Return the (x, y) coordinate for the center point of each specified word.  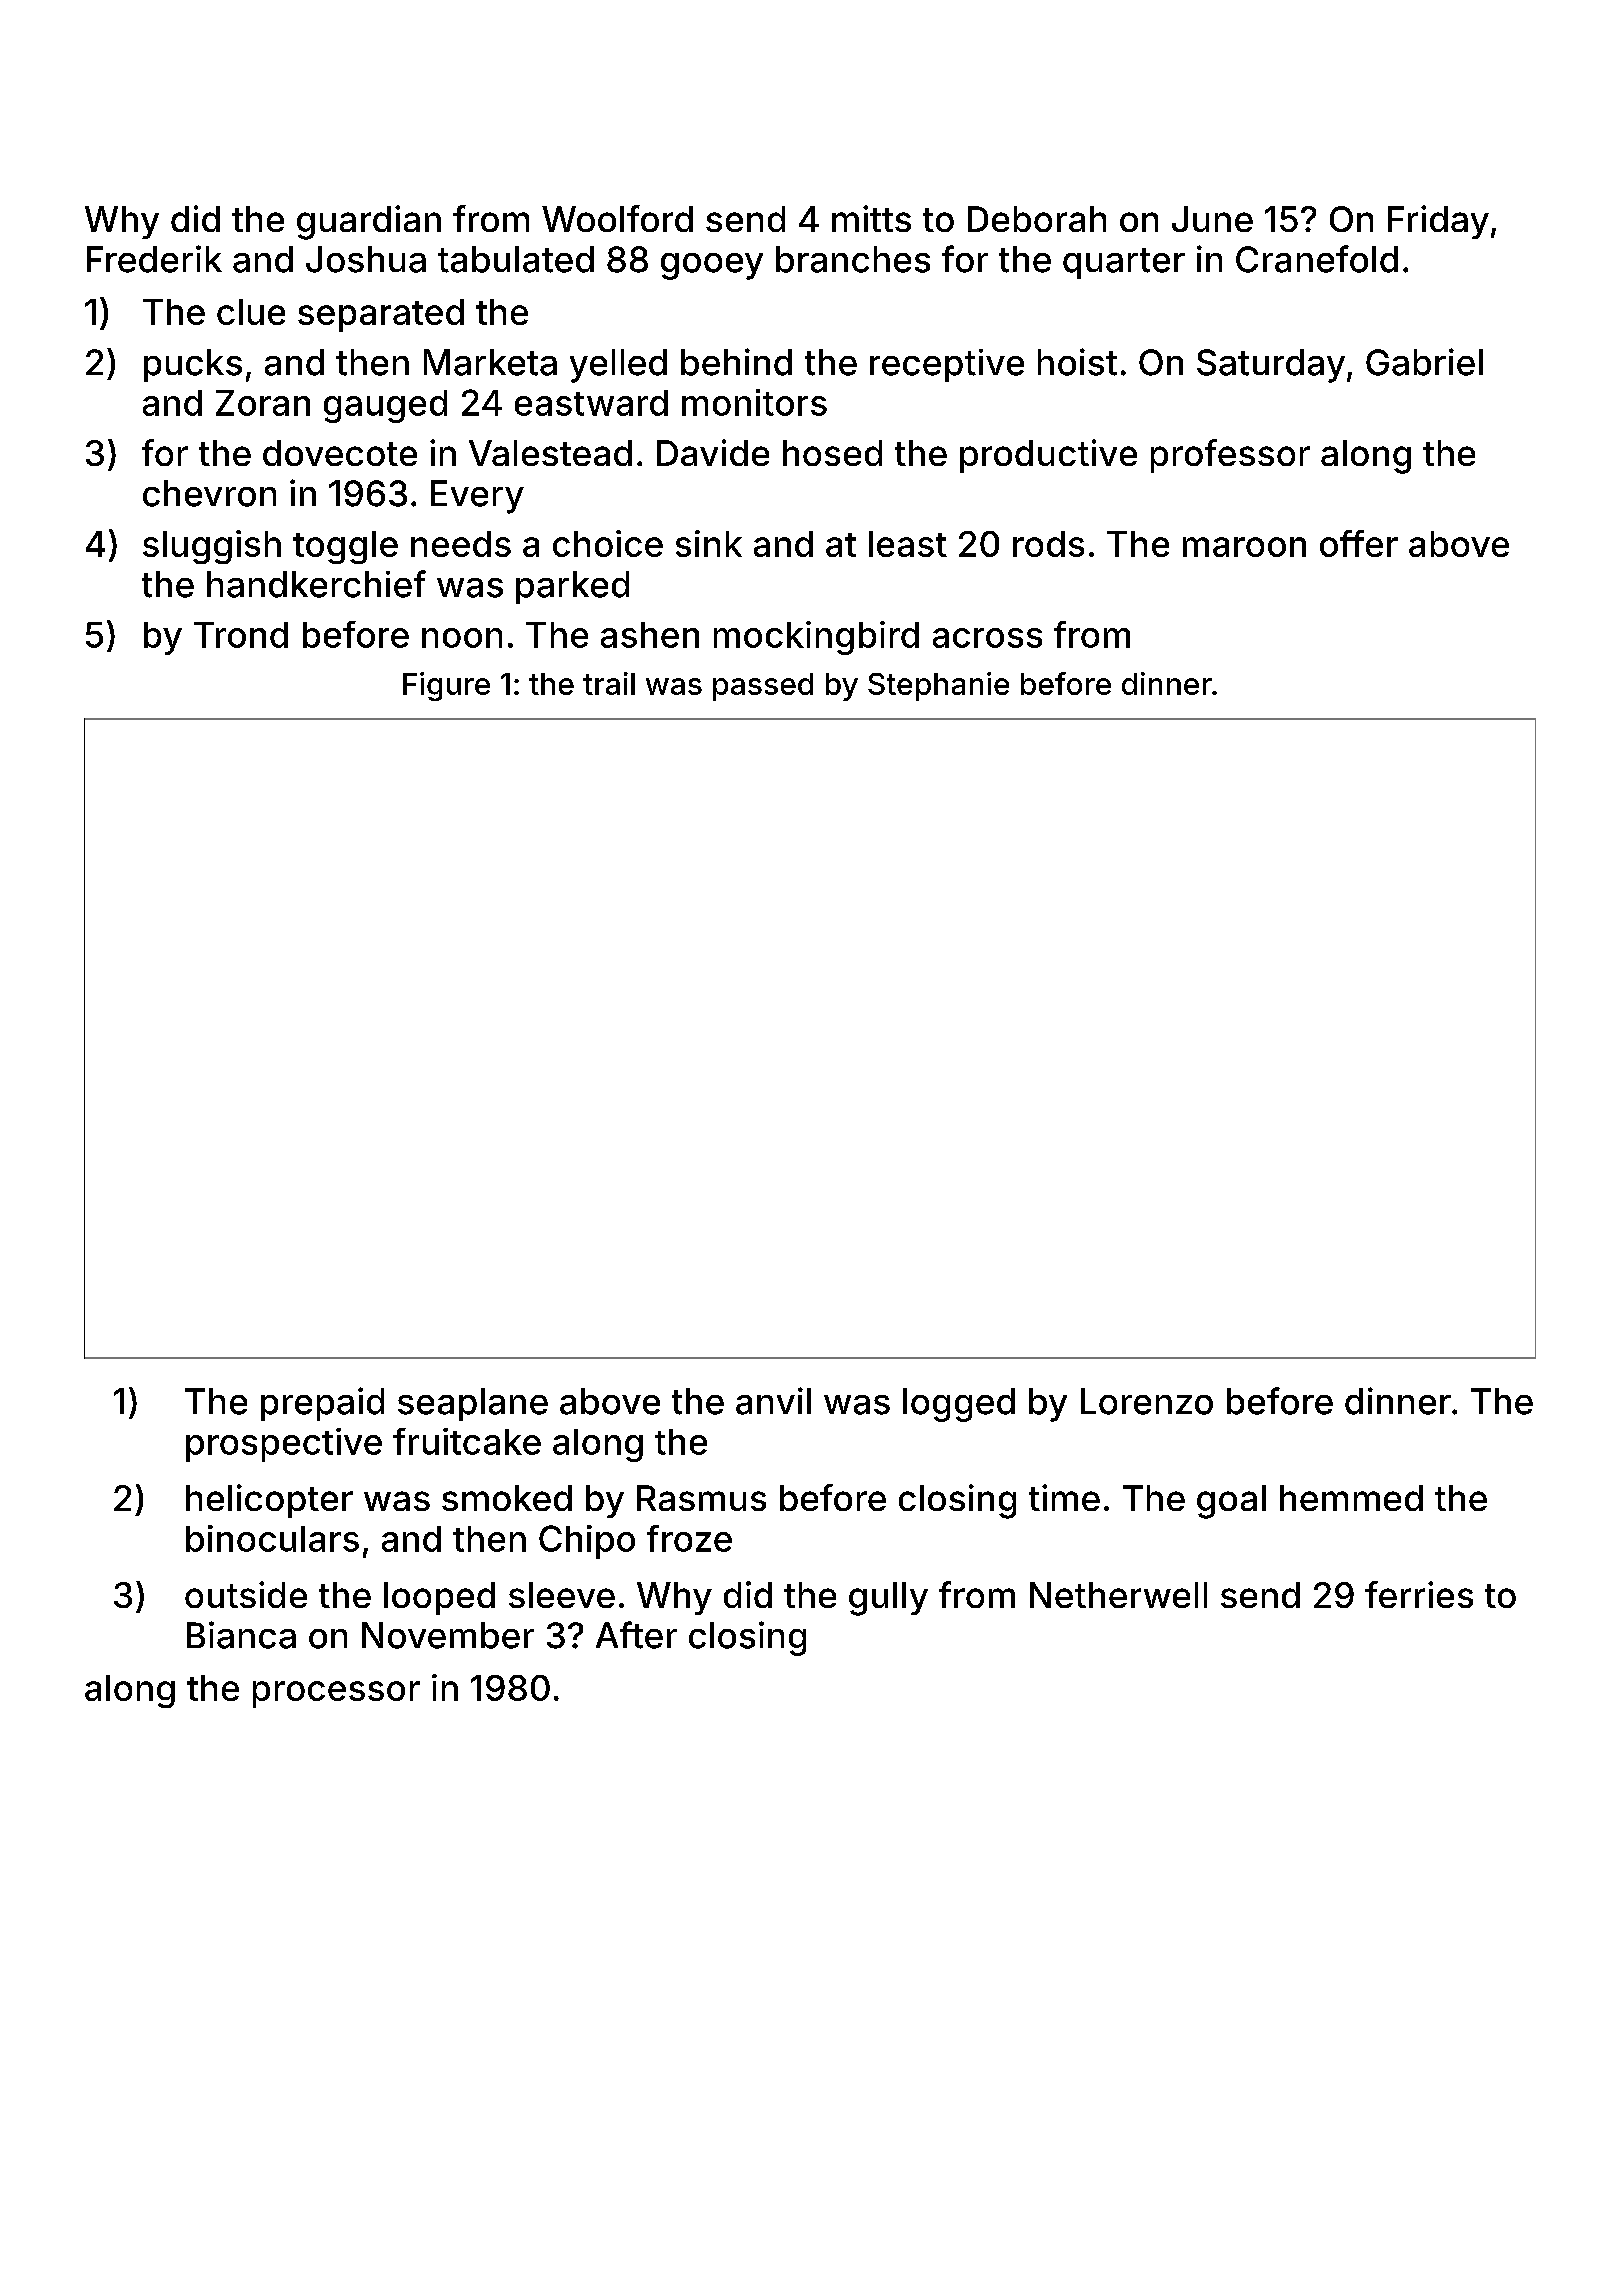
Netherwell (1118, 1595)
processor (336, 1694)
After (636, 1635)
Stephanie (938, 686)
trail (609, 683)
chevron (209, 493)
